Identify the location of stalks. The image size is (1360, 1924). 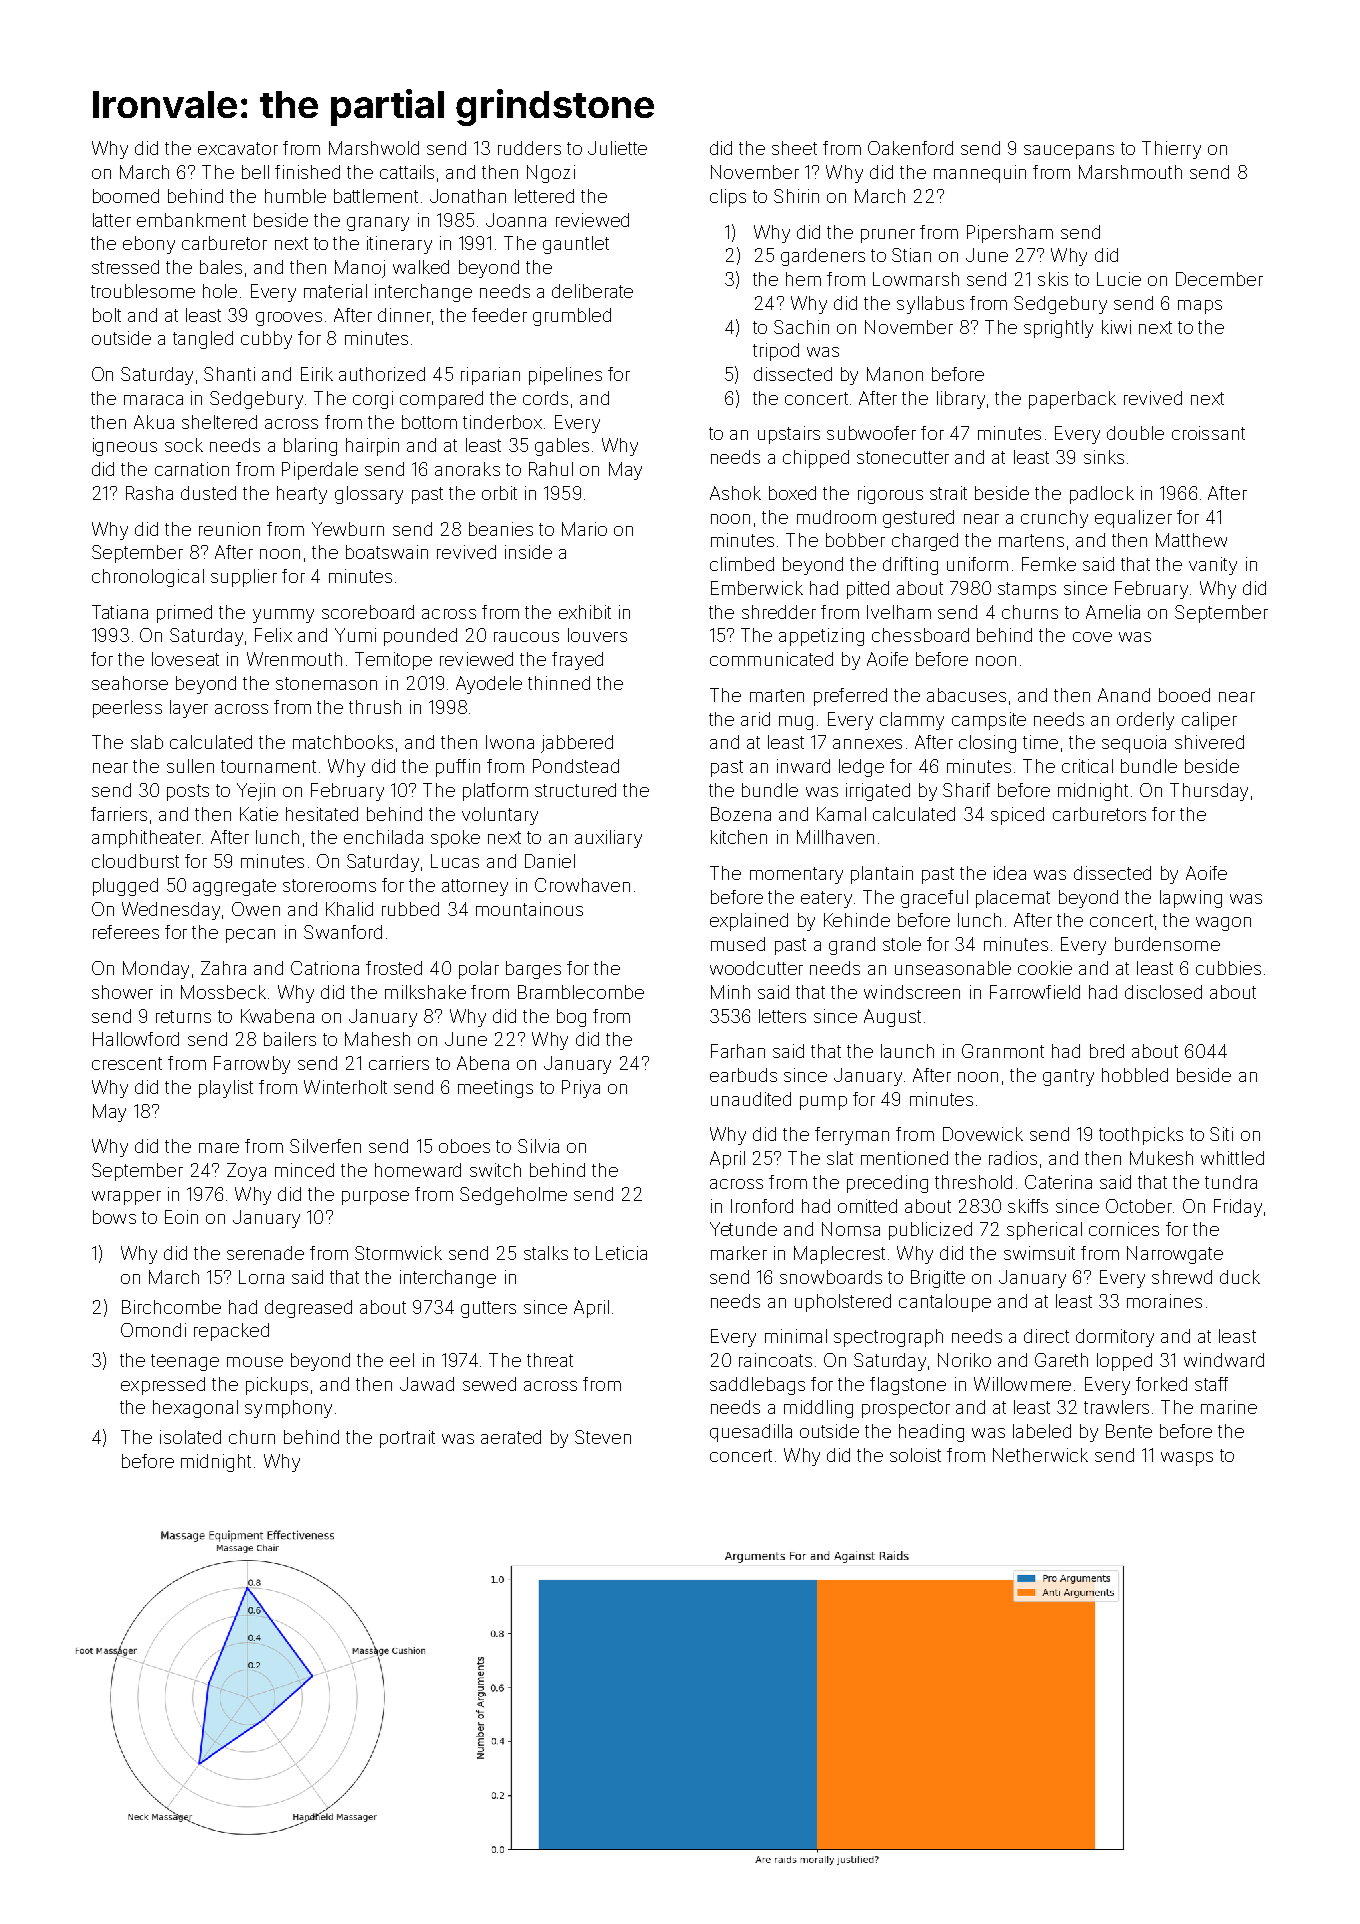
(546, 1253).
